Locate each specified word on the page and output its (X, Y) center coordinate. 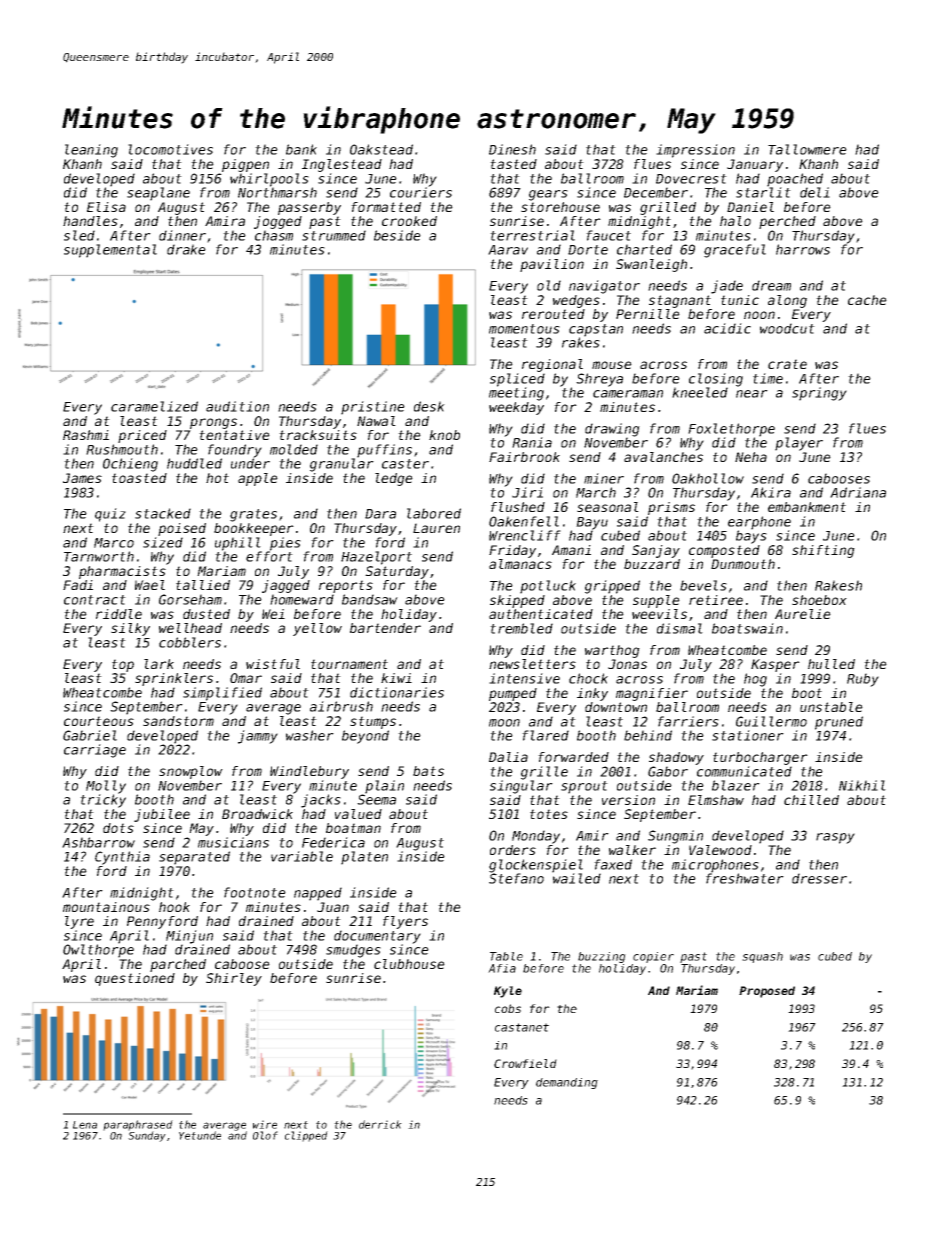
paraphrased (138, 1126)
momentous (524, 329)
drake (186, 249)
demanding (567, 1083)
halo (735, 221)
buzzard (652, 564)
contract (95, 600)
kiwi (396, 678)
